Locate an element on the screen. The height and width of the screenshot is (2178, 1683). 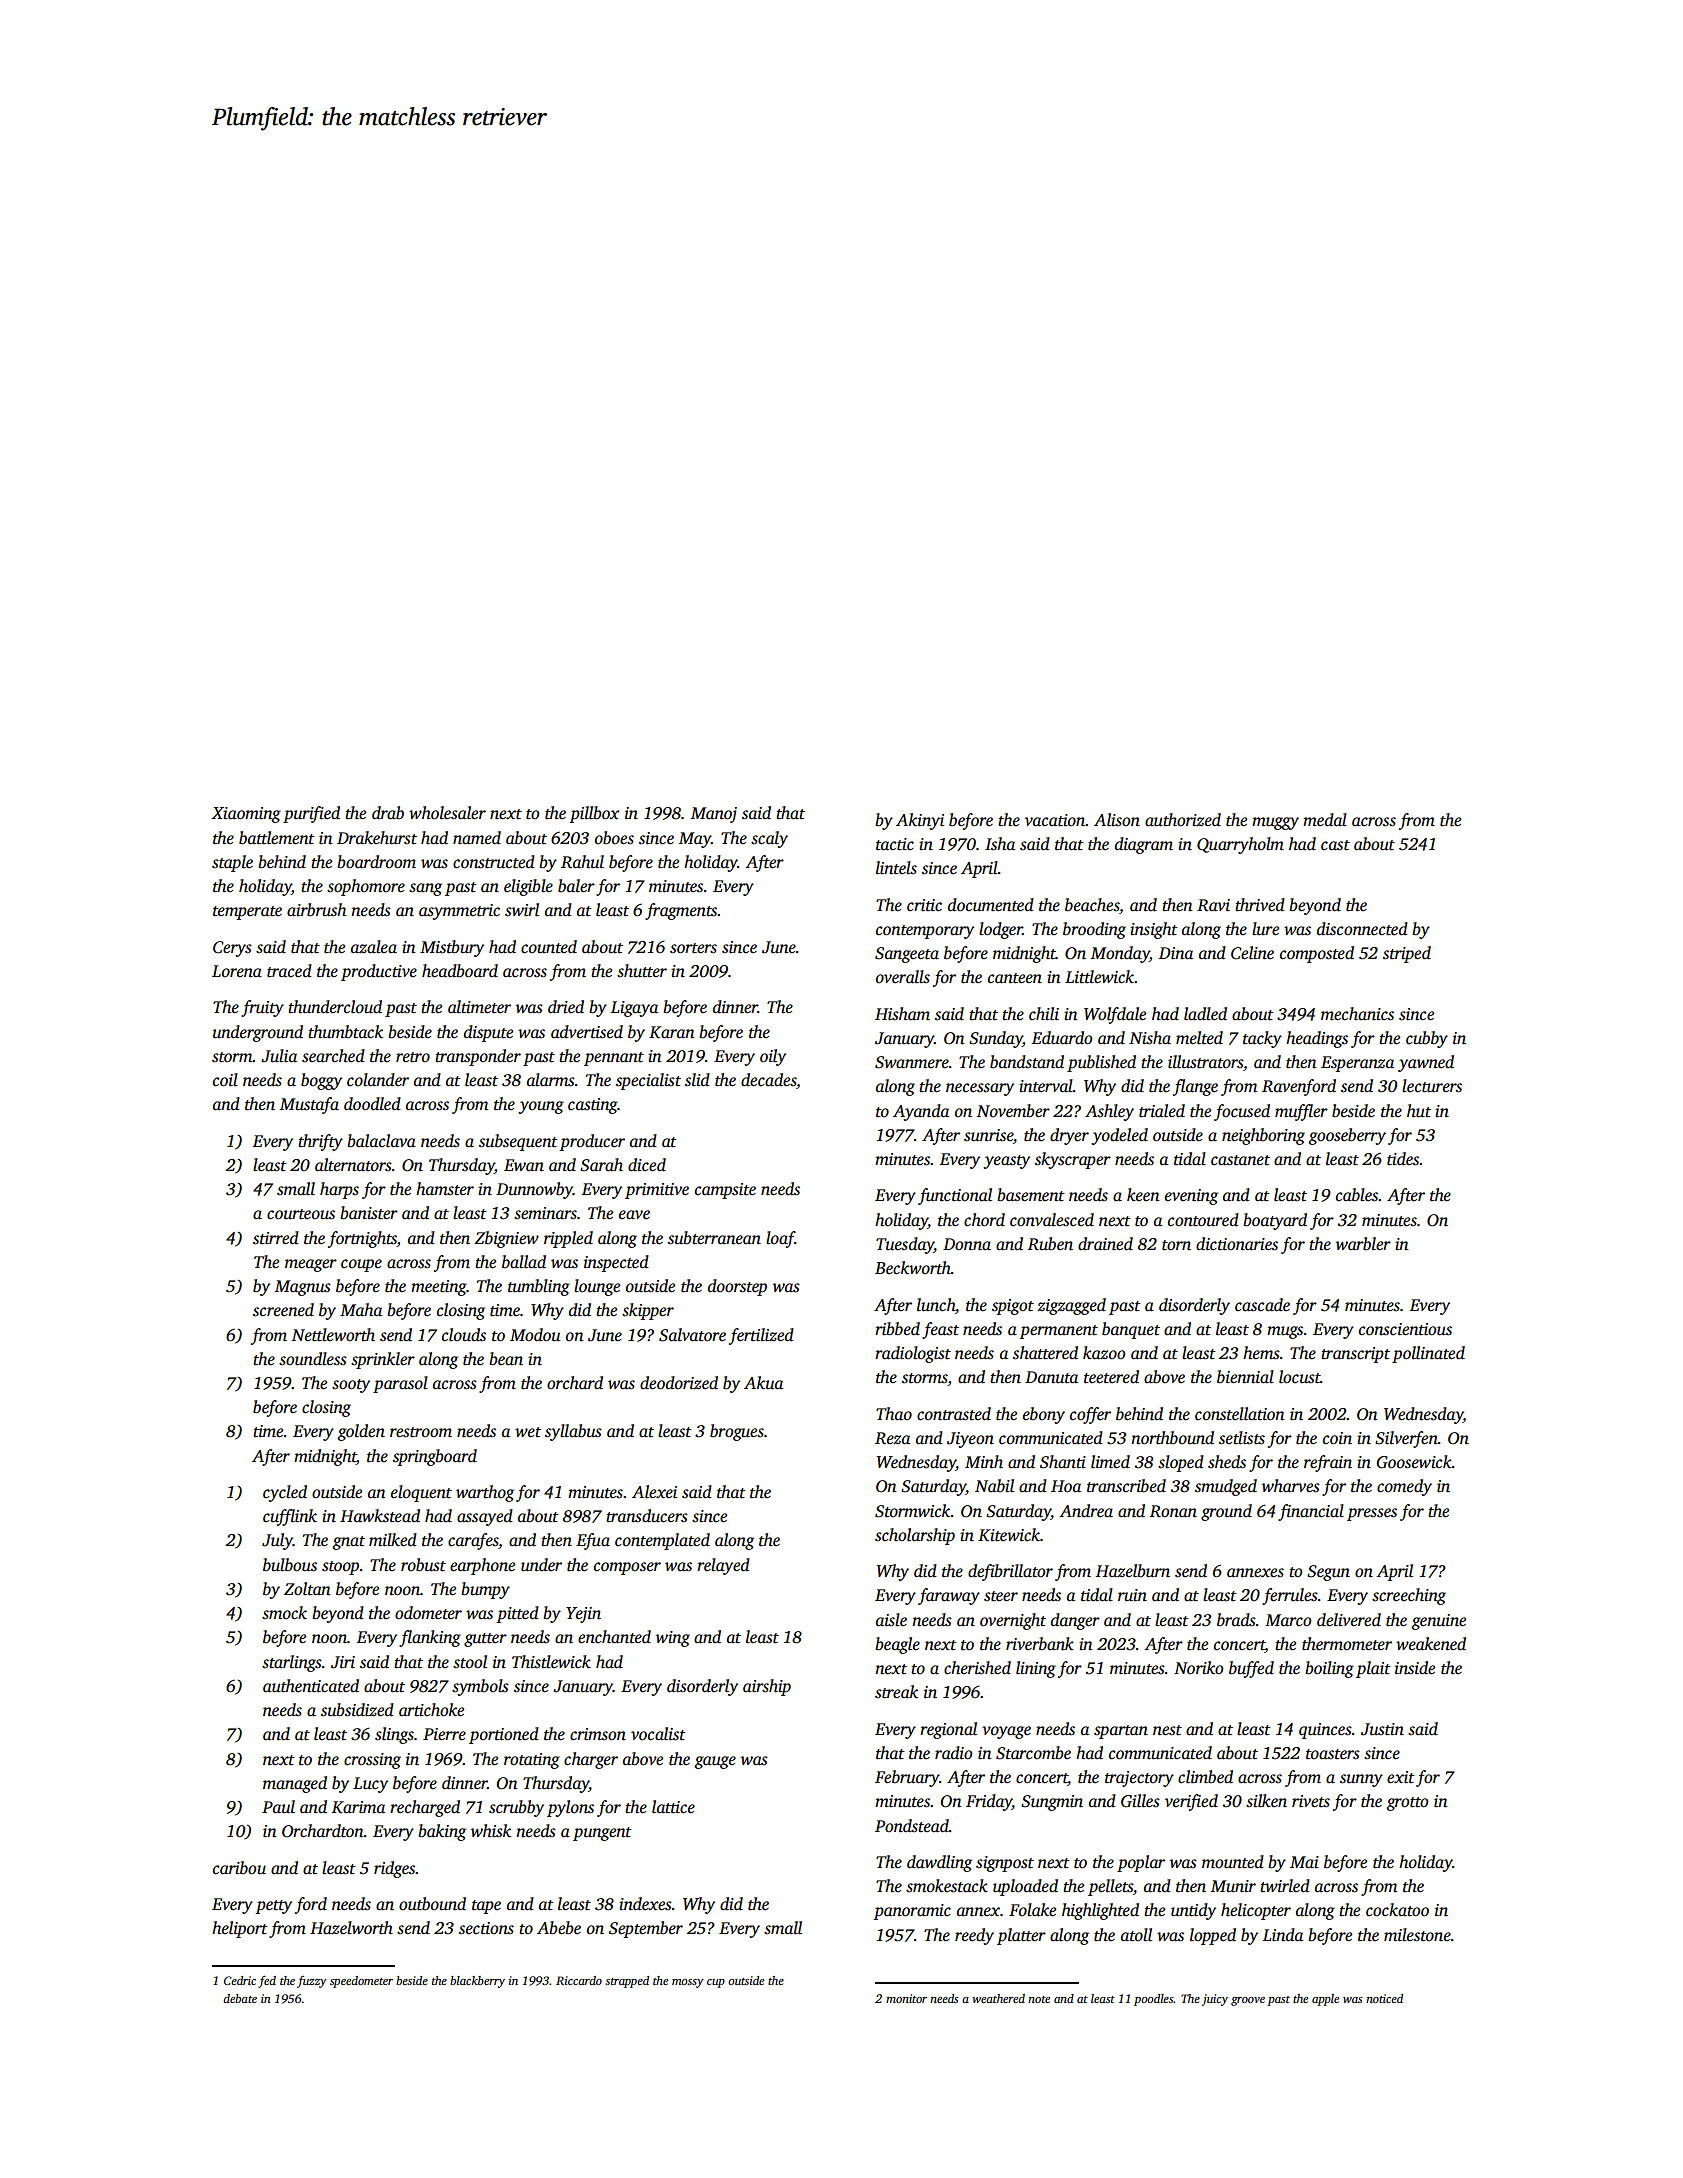
overalls is located at coordinates (903, 977).
